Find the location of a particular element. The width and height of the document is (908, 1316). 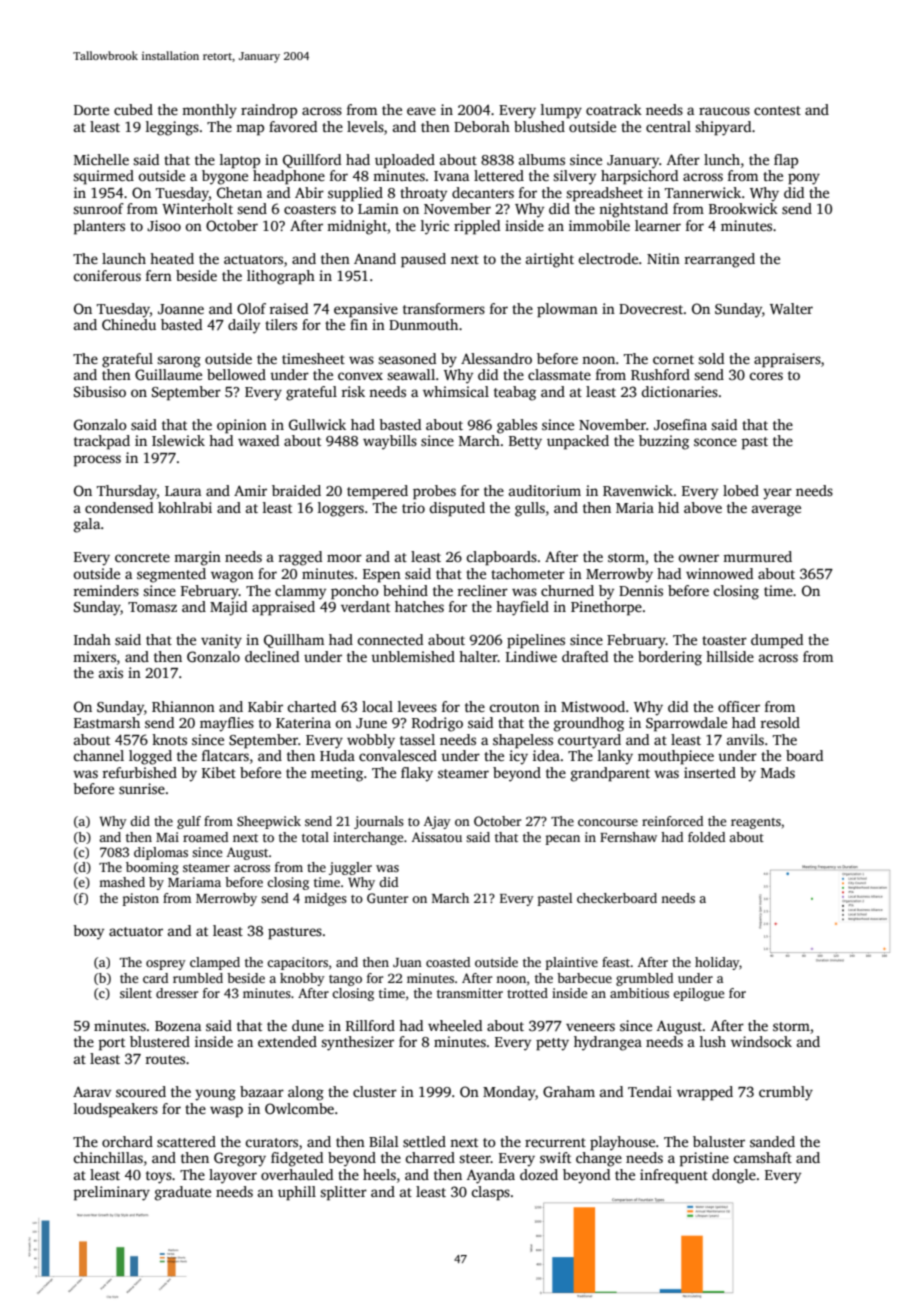

synthesizer is located at coordinates (357, 1043).
